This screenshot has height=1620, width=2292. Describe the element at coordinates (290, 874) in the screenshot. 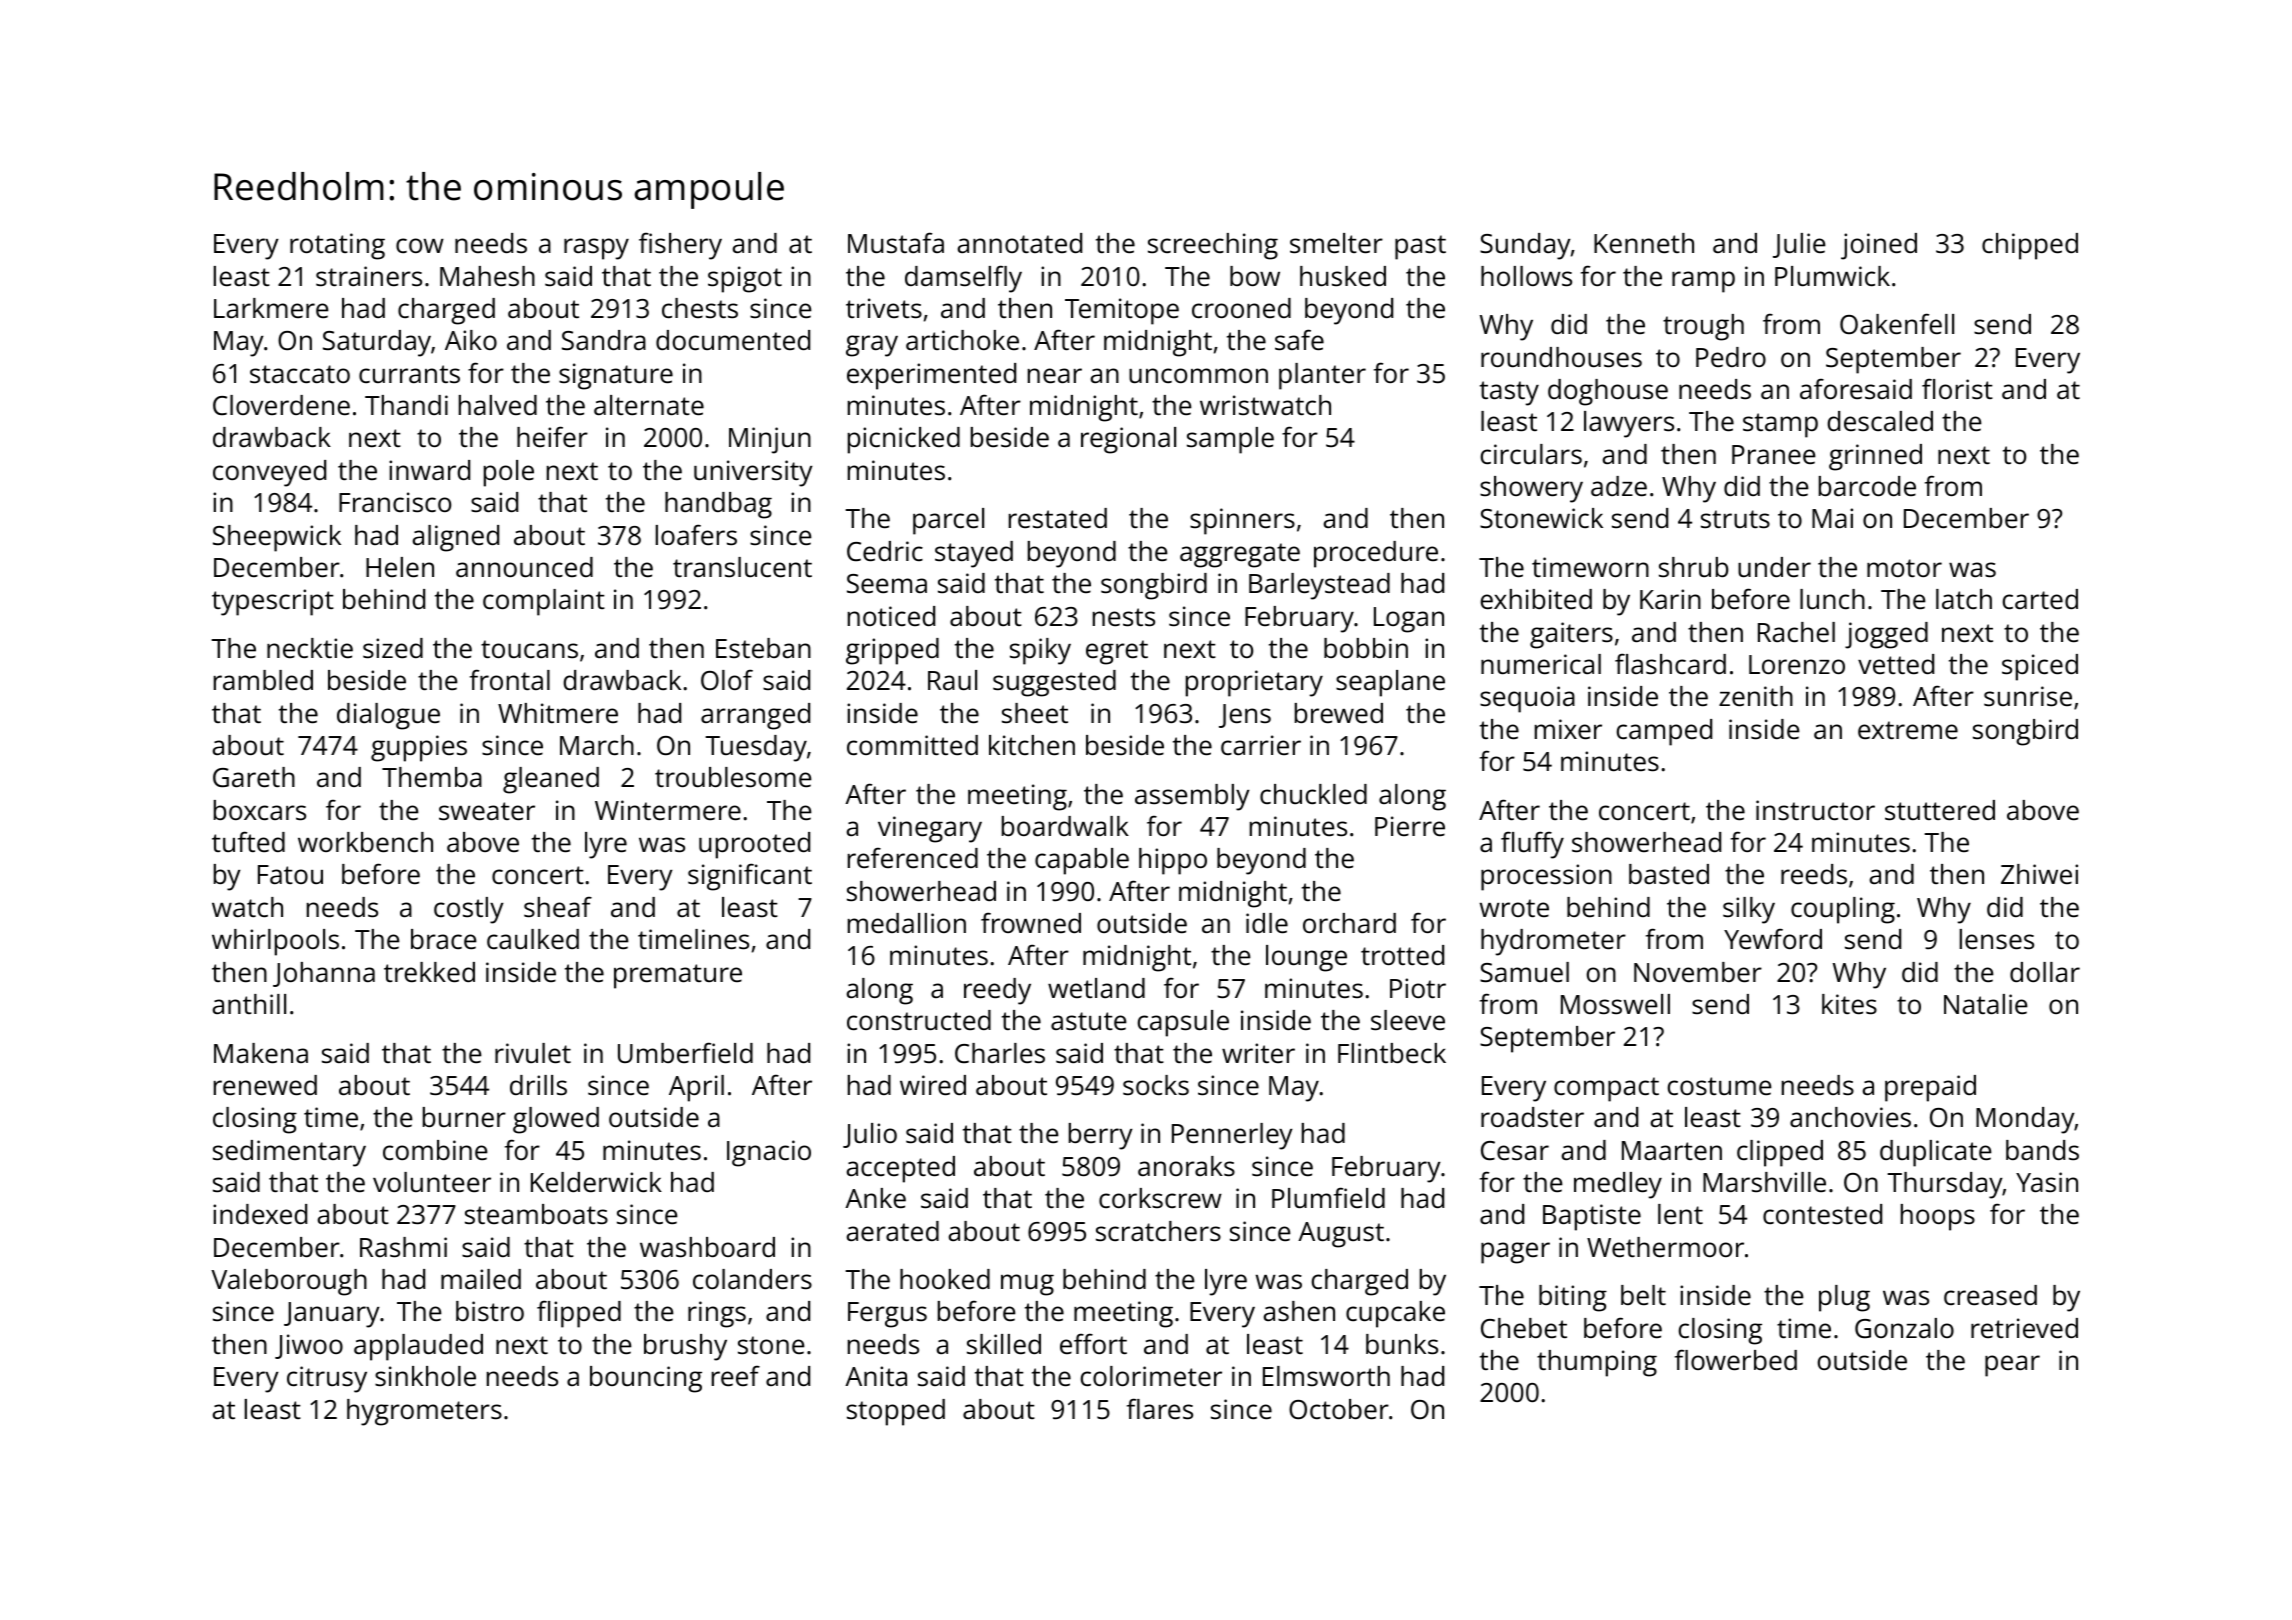

I see `Fatou` at that location.
